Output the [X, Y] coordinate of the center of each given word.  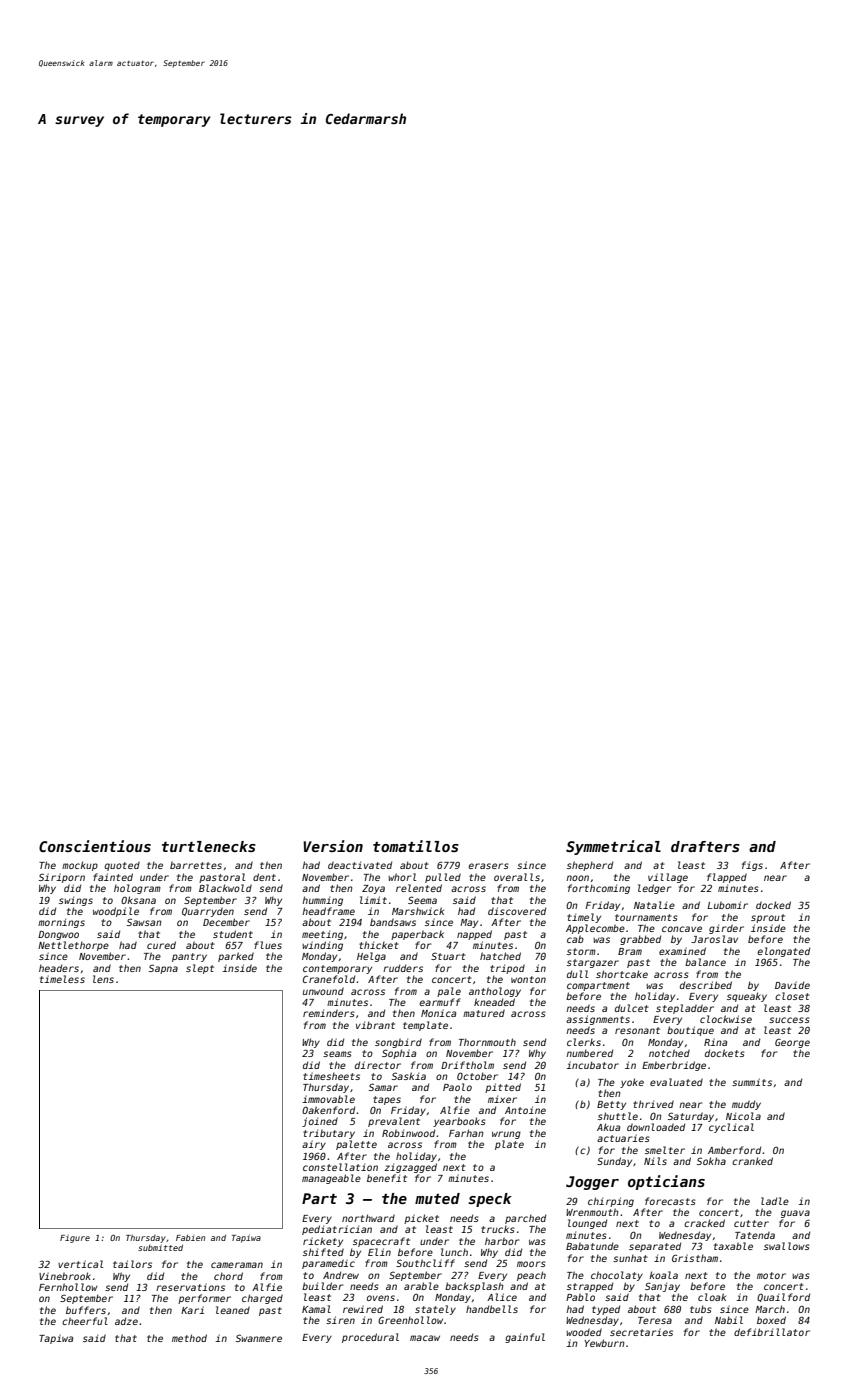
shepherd [590, 866]
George [792, 1043]
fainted [113, 877]
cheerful [85, 1321]
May [469, 923]
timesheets [331, 1076]
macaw [425, 1338]
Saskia [409, 1076]
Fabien [190, 1237]
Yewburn [604, 1343]
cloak [712, 1297]
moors [531, 1264]
